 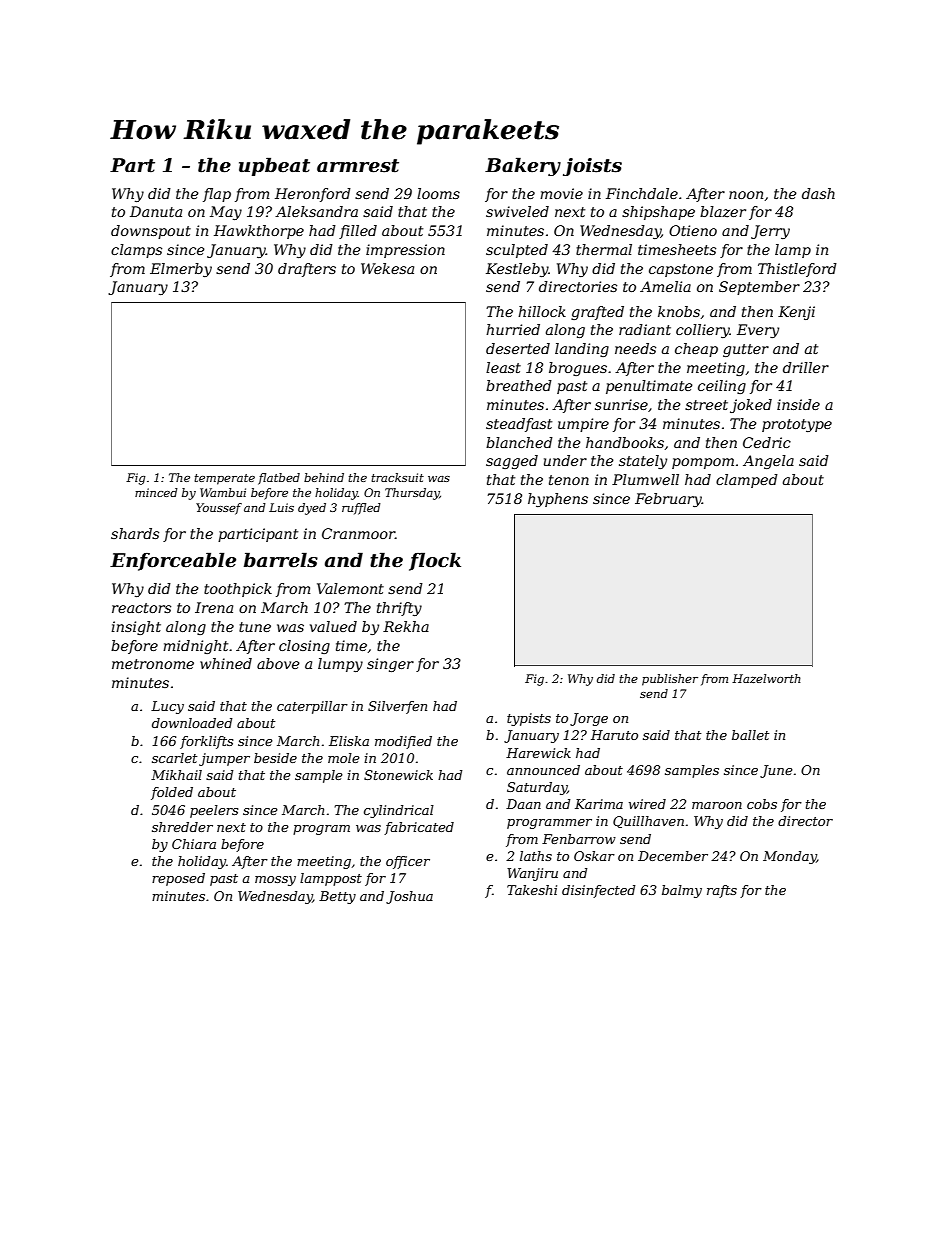 What do you see at coordinates (398, 775) in the document?
I see `Stonewick` at bounding box center [398, 775].
